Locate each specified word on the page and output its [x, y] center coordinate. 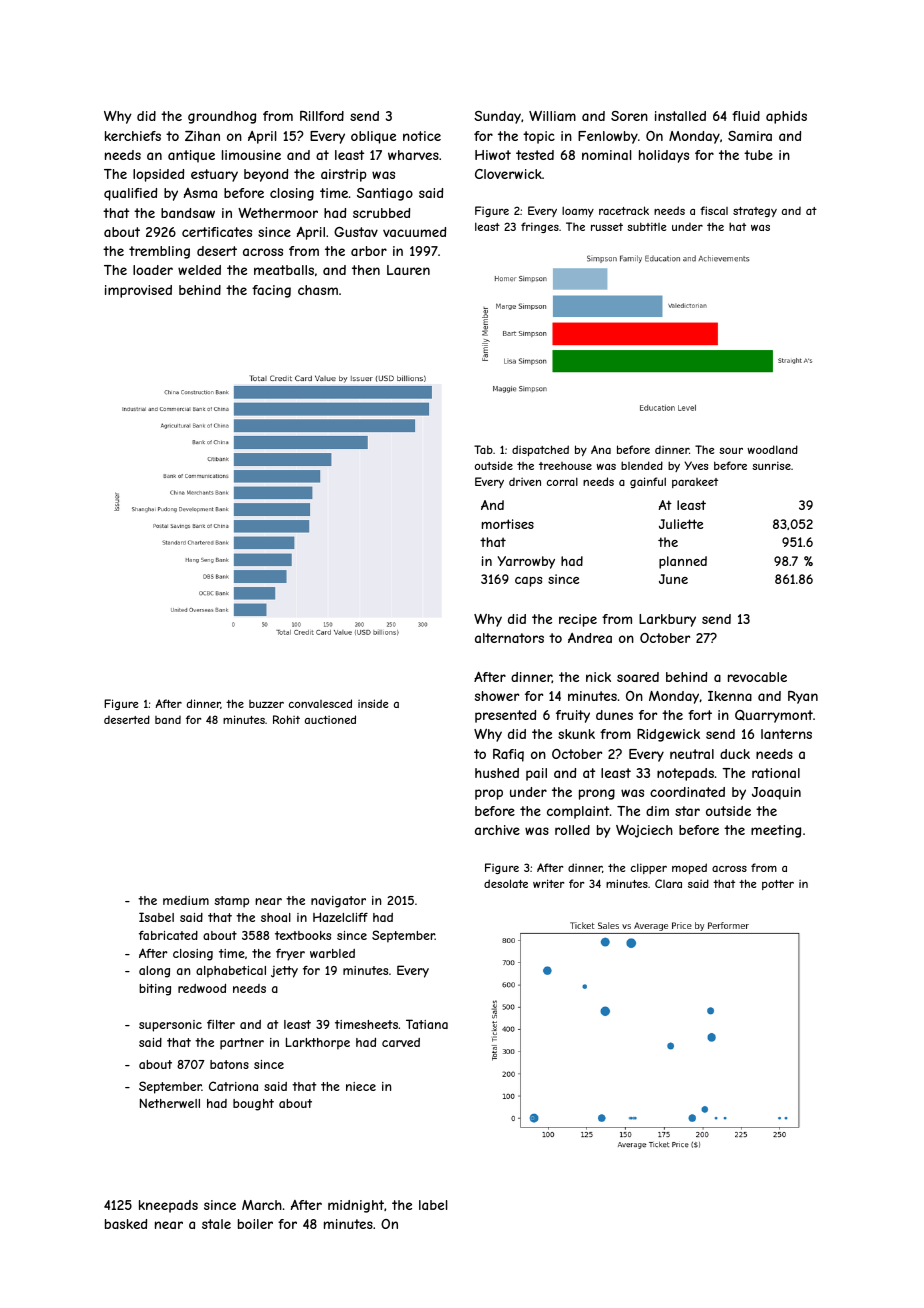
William [552, 115]
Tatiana [427, 1024]
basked [126, 1224]
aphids [786, 117]
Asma [200, 193]
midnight [356, 1206]
